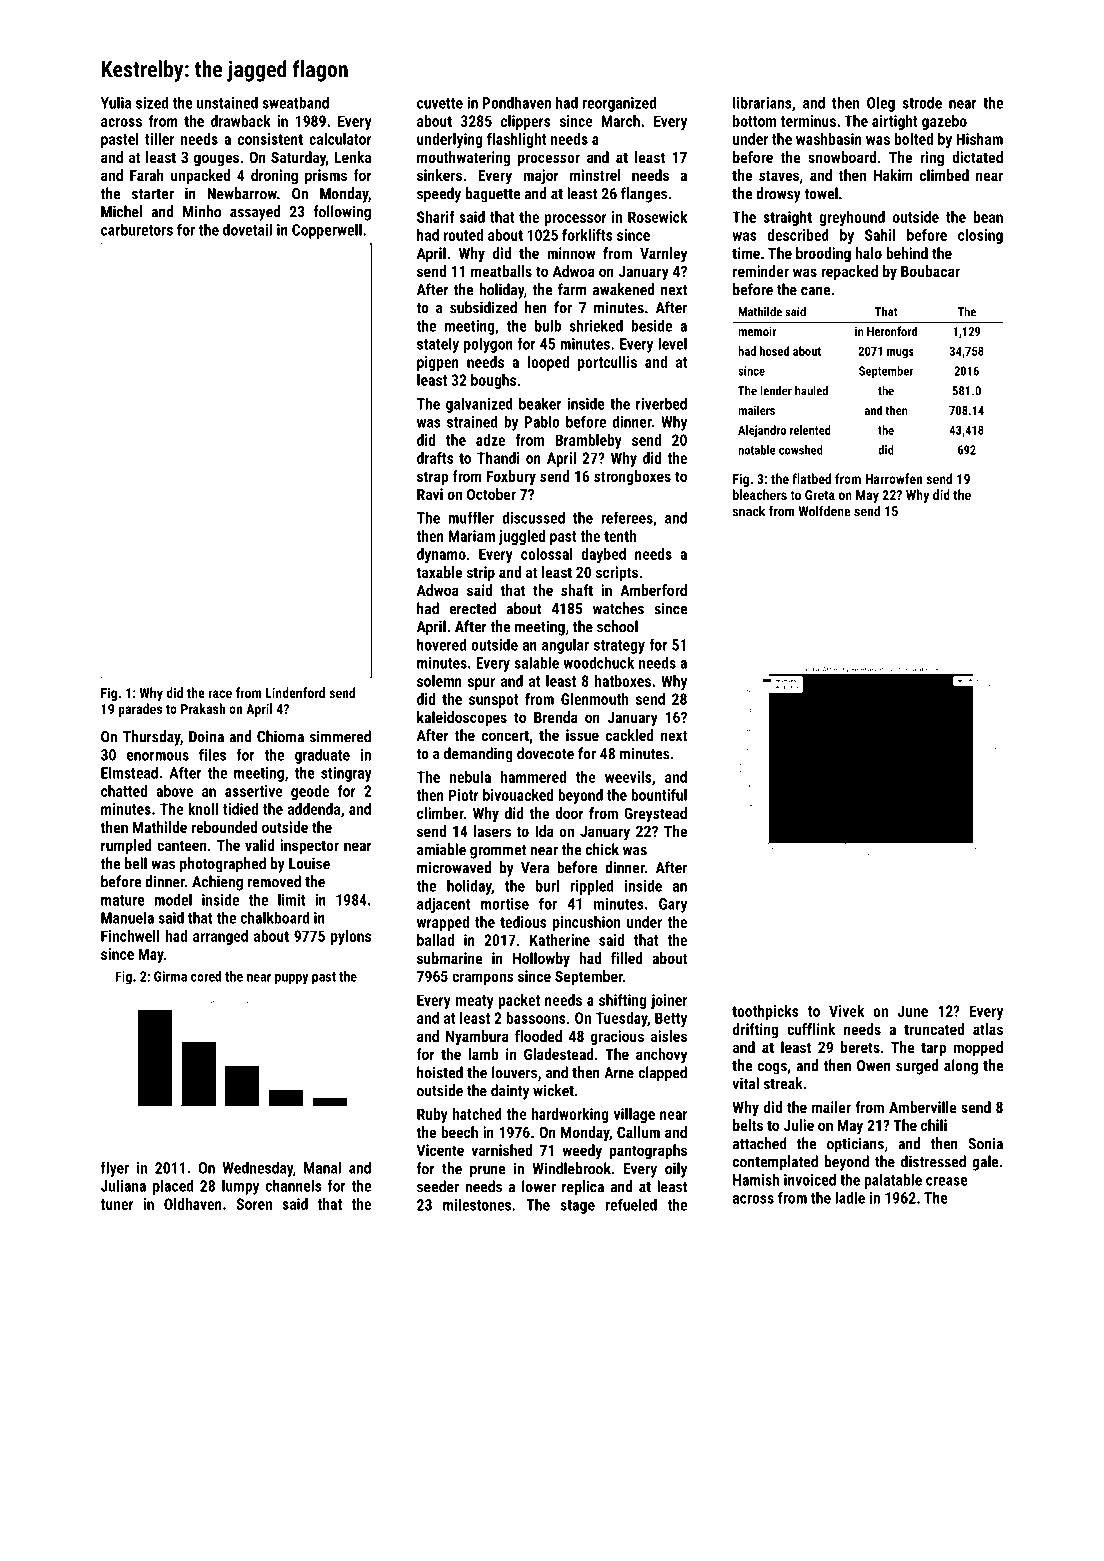  What do you see at coordinates (518, 795) in the screenshot?
I see `bivouacked` at bounding box center [518, 795].
